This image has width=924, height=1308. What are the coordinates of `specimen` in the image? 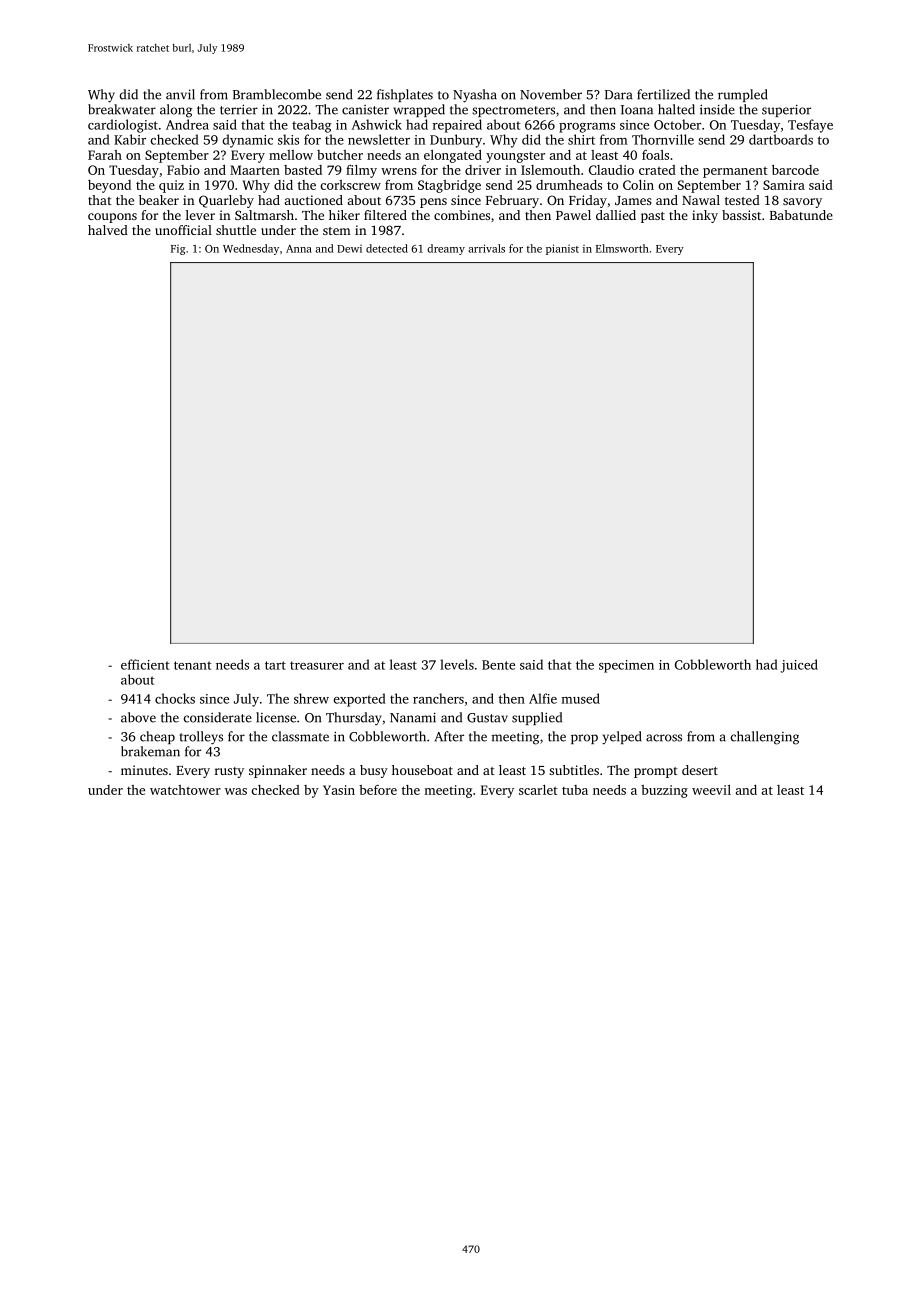 It's located at (626, 666).
